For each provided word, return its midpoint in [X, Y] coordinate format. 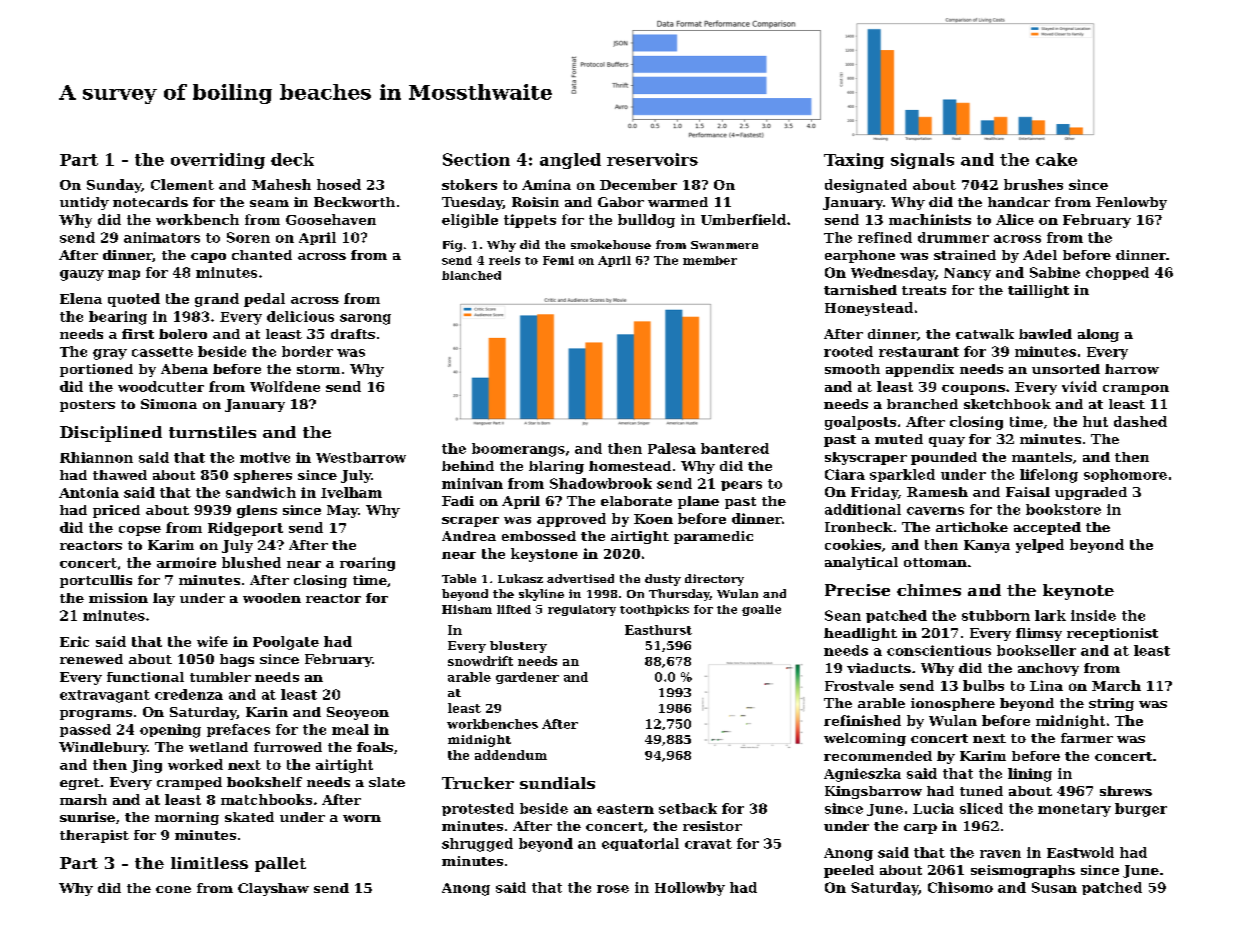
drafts [353, 334]
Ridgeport [245, 529]
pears [741, 486]
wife [212, 641]
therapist [94, 836]
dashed [1140, 421]
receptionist [1112, 634]
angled [570, 161]
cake [1056, 159]
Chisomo [960, 887]
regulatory [582, 610]
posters [87, 406]
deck [292, 159]
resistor [712, 826]
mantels [1042, 457]
